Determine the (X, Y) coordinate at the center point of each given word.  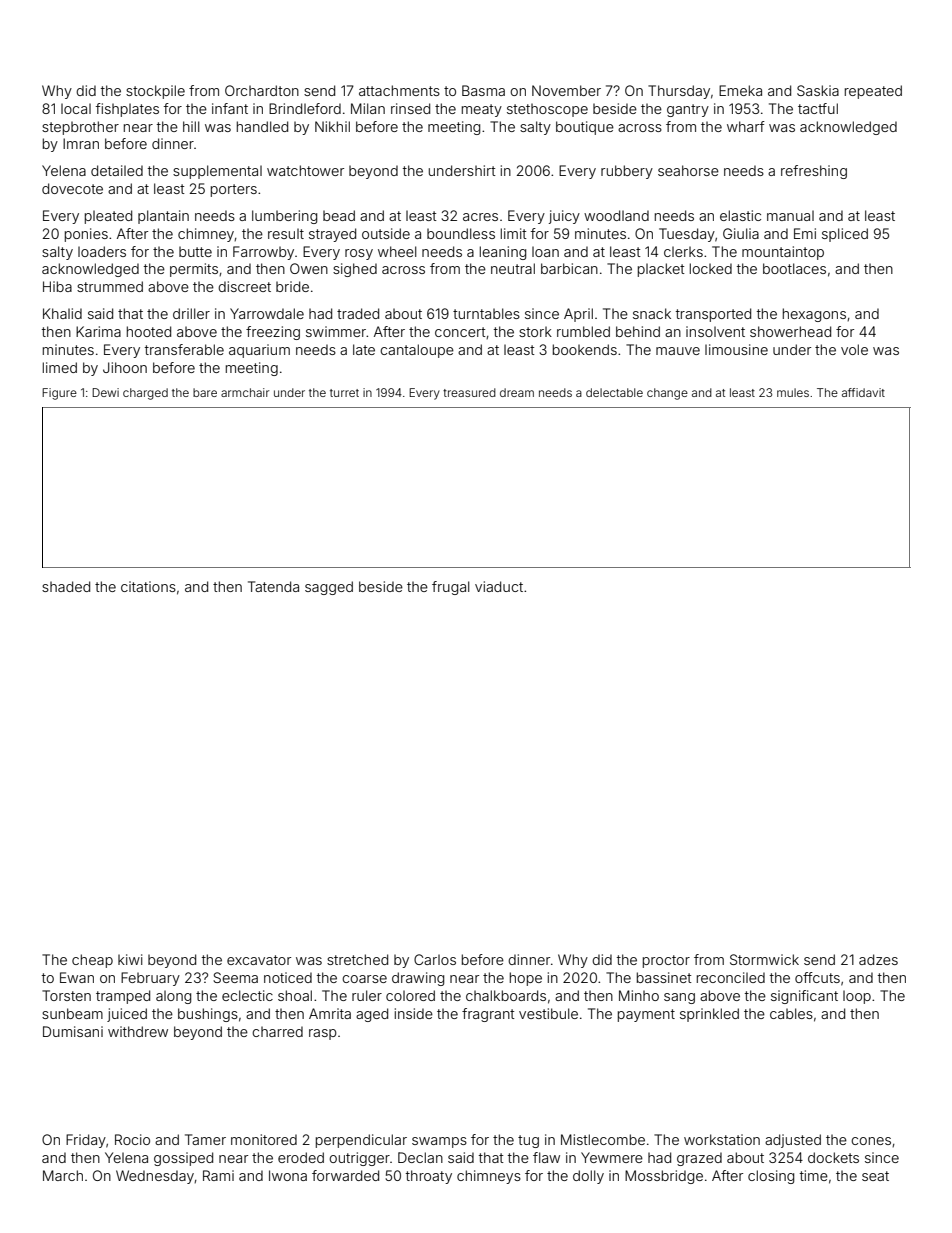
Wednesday (155, 1177)
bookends (585, 349)
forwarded (345, 1175)
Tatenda (273, 586)
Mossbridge (664, 1177)
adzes (878, 959)
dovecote (72, 188)
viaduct (499, 586)
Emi (805, 233)
